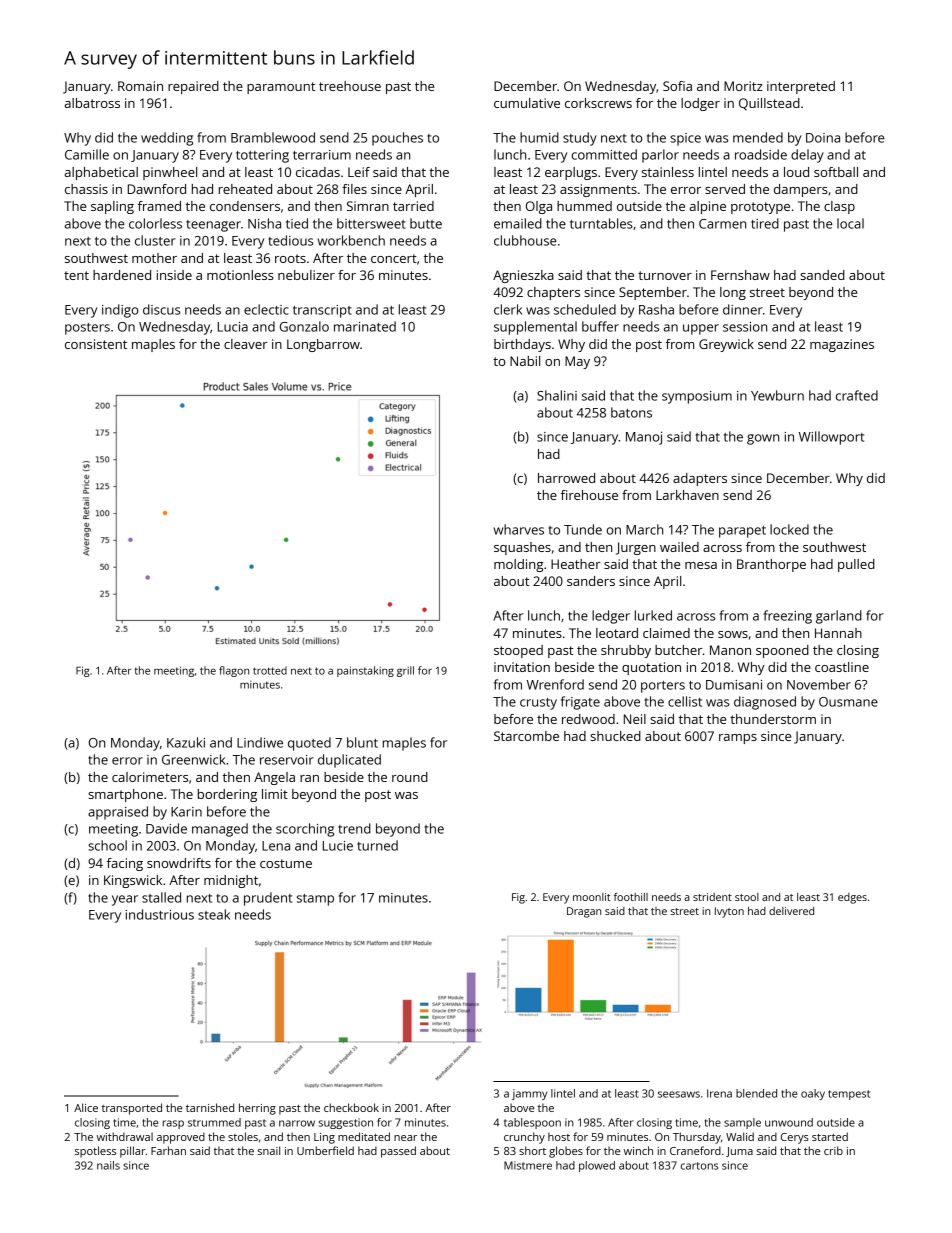  I want to click on marinated, so click(365, 326).
